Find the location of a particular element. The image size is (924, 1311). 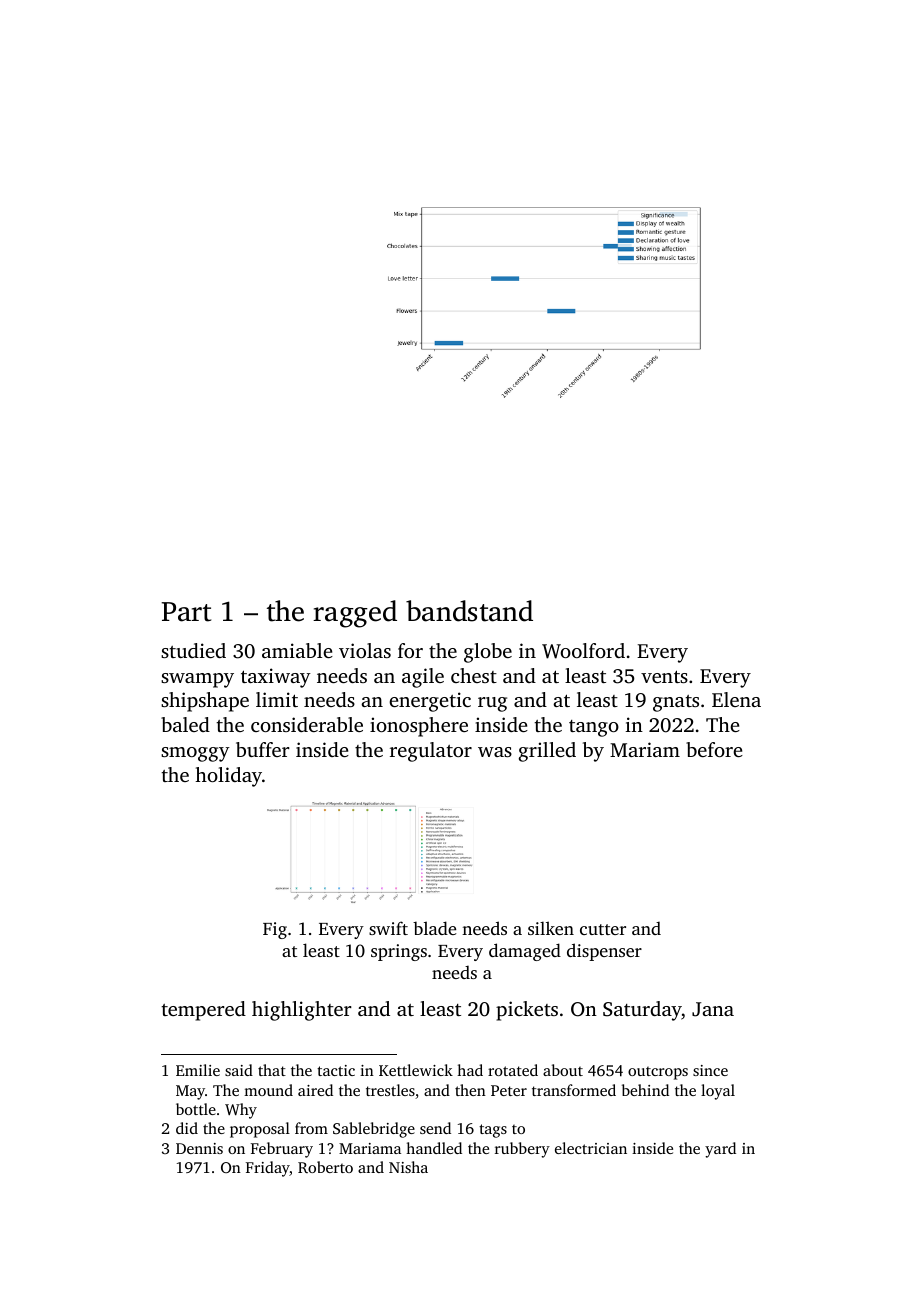

vents is located at coordinates (664, 676).
